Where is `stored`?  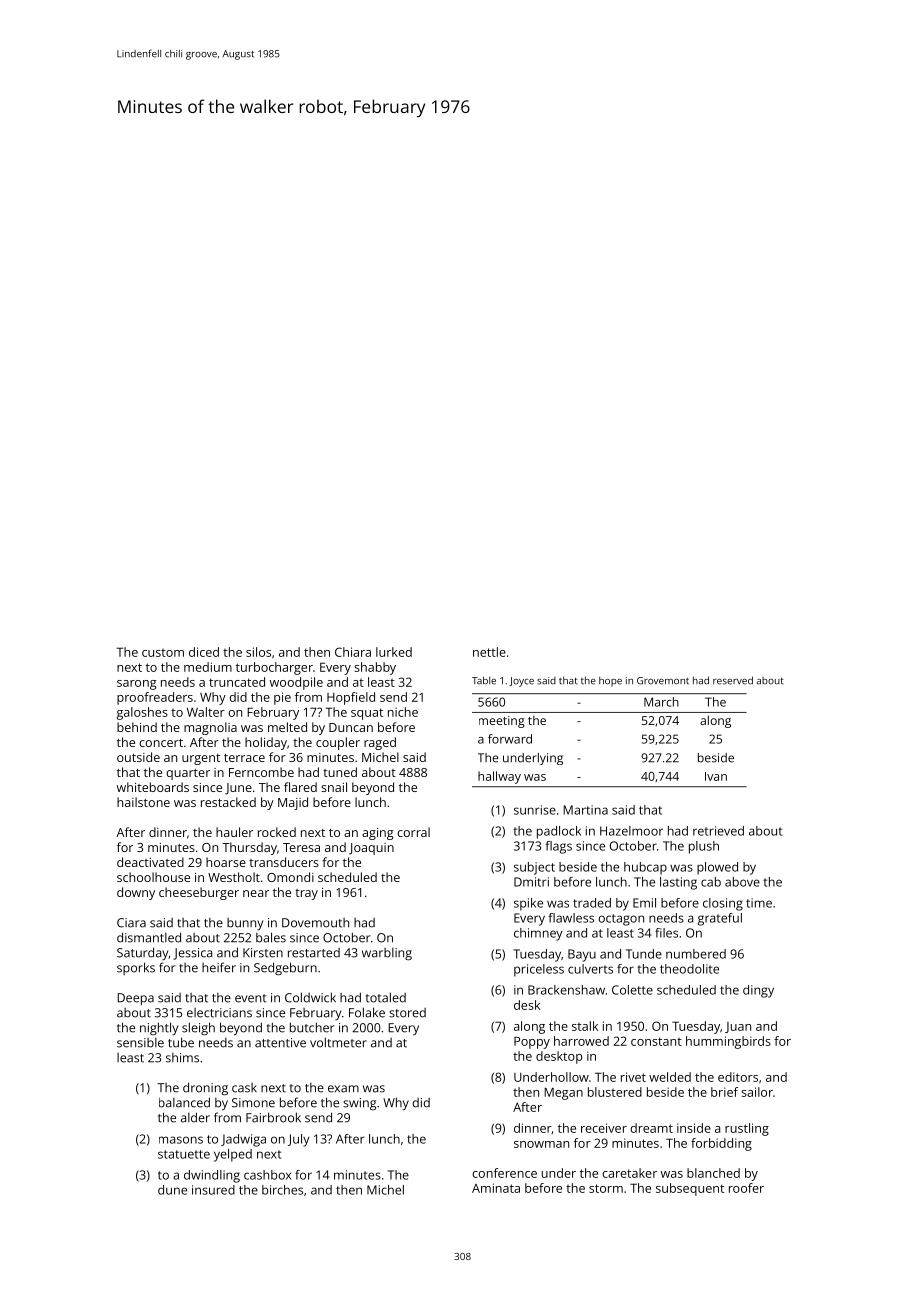
stored is located at coordinates (407, 1013).
